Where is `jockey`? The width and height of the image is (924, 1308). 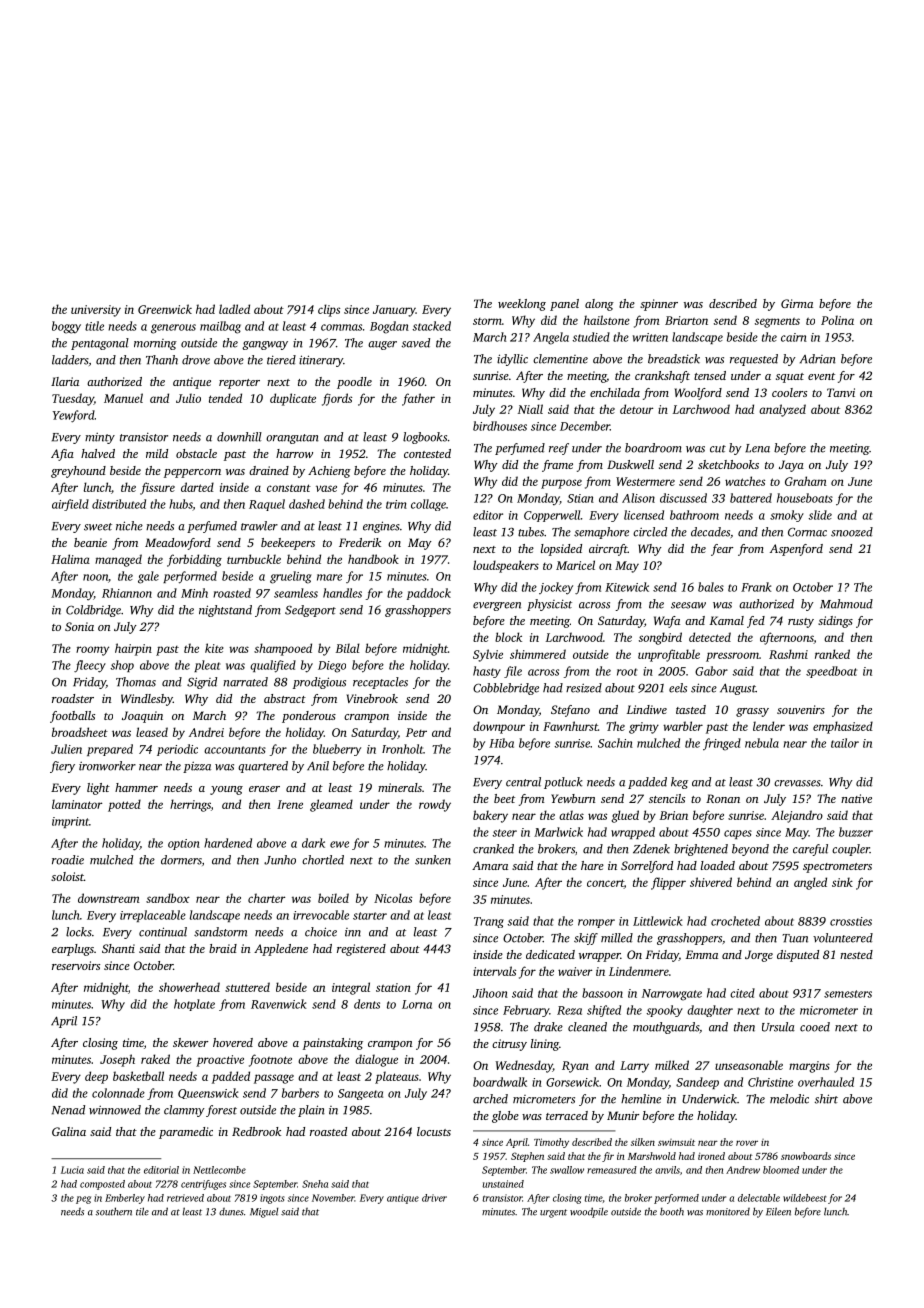
jockey is located at coordinates (556, 588).
